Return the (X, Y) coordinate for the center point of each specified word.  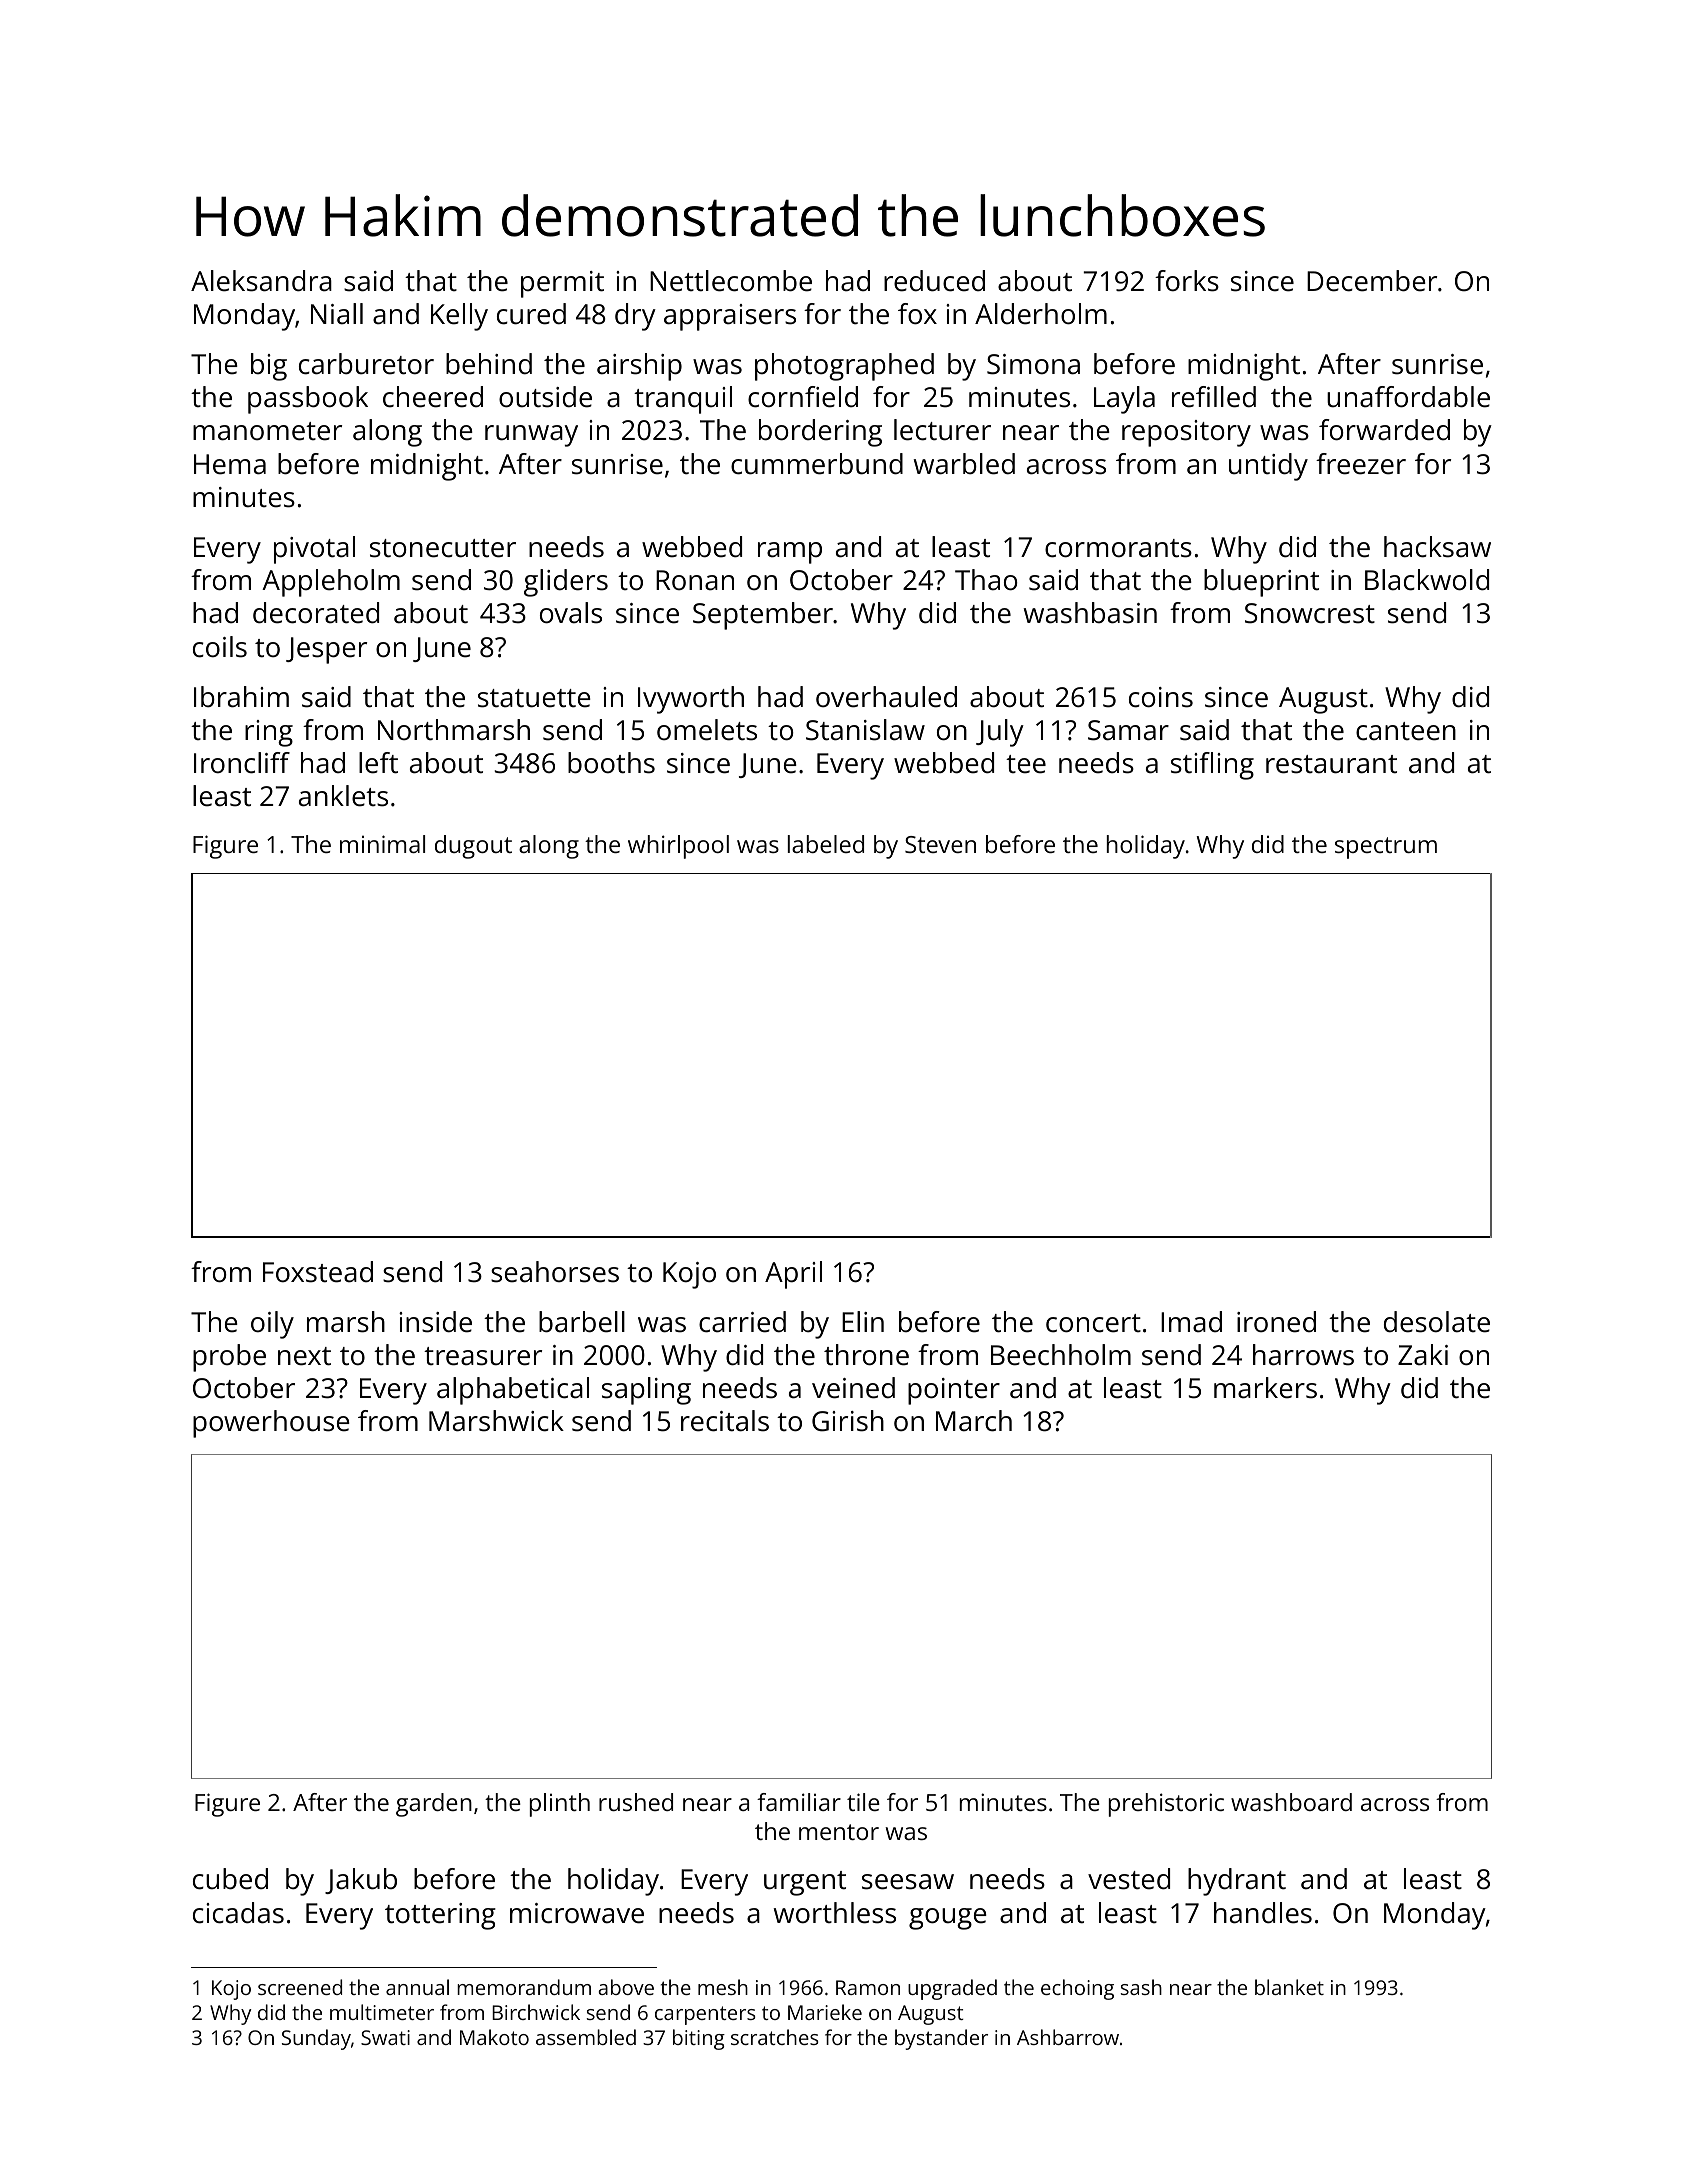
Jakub (361, 1881)
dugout (473, 847)
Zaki (1423, 1354)
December (1372, 281)
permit (562, 284)
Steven (940, 844)
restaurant (1331, 764)
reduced (934, 281)
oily (272, 1325)
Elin (863, 1321)
